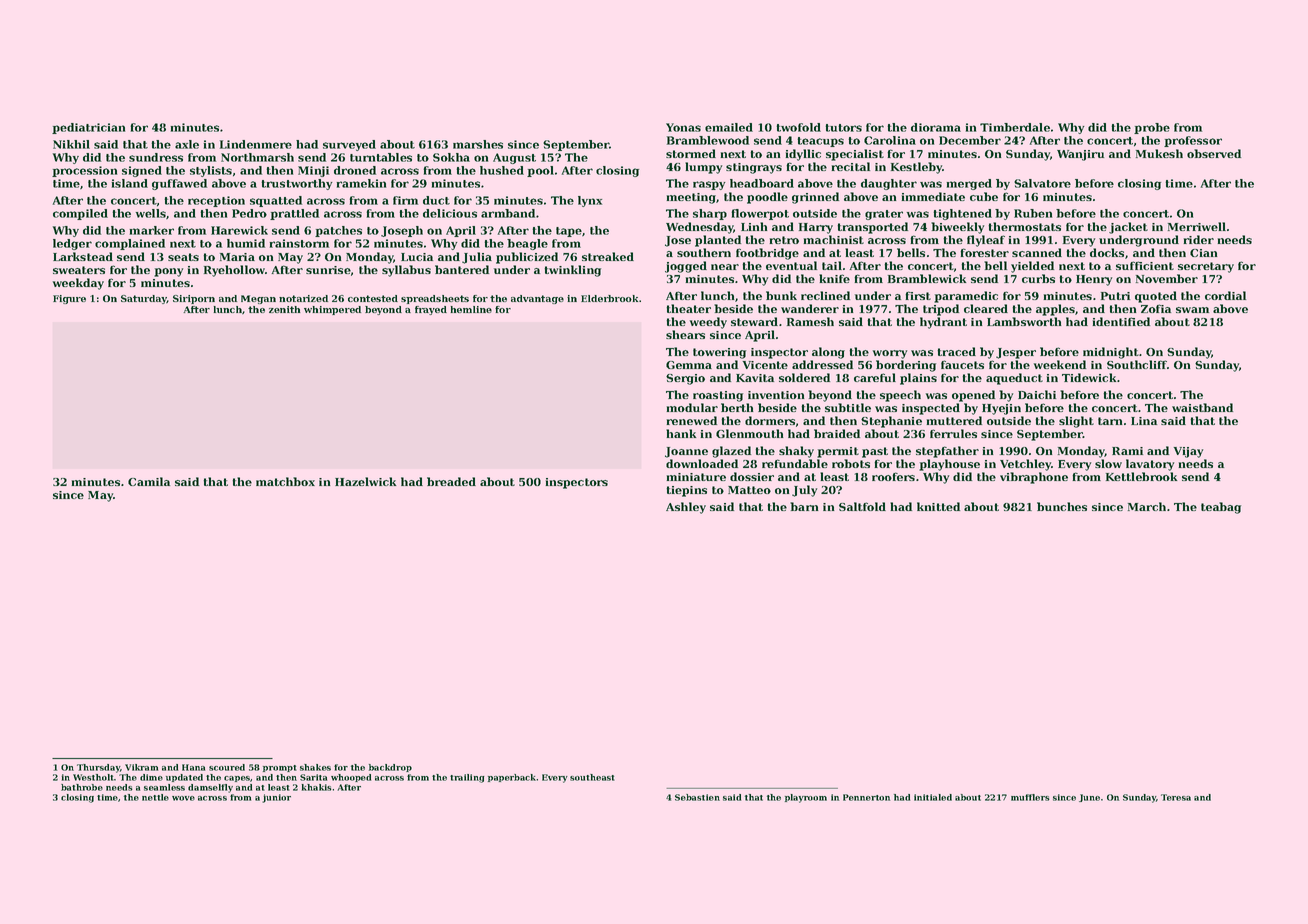 The image size is (1308, 924). Describe the element at coordinates (149, 481) in the document. I see `Camila` at that location.
